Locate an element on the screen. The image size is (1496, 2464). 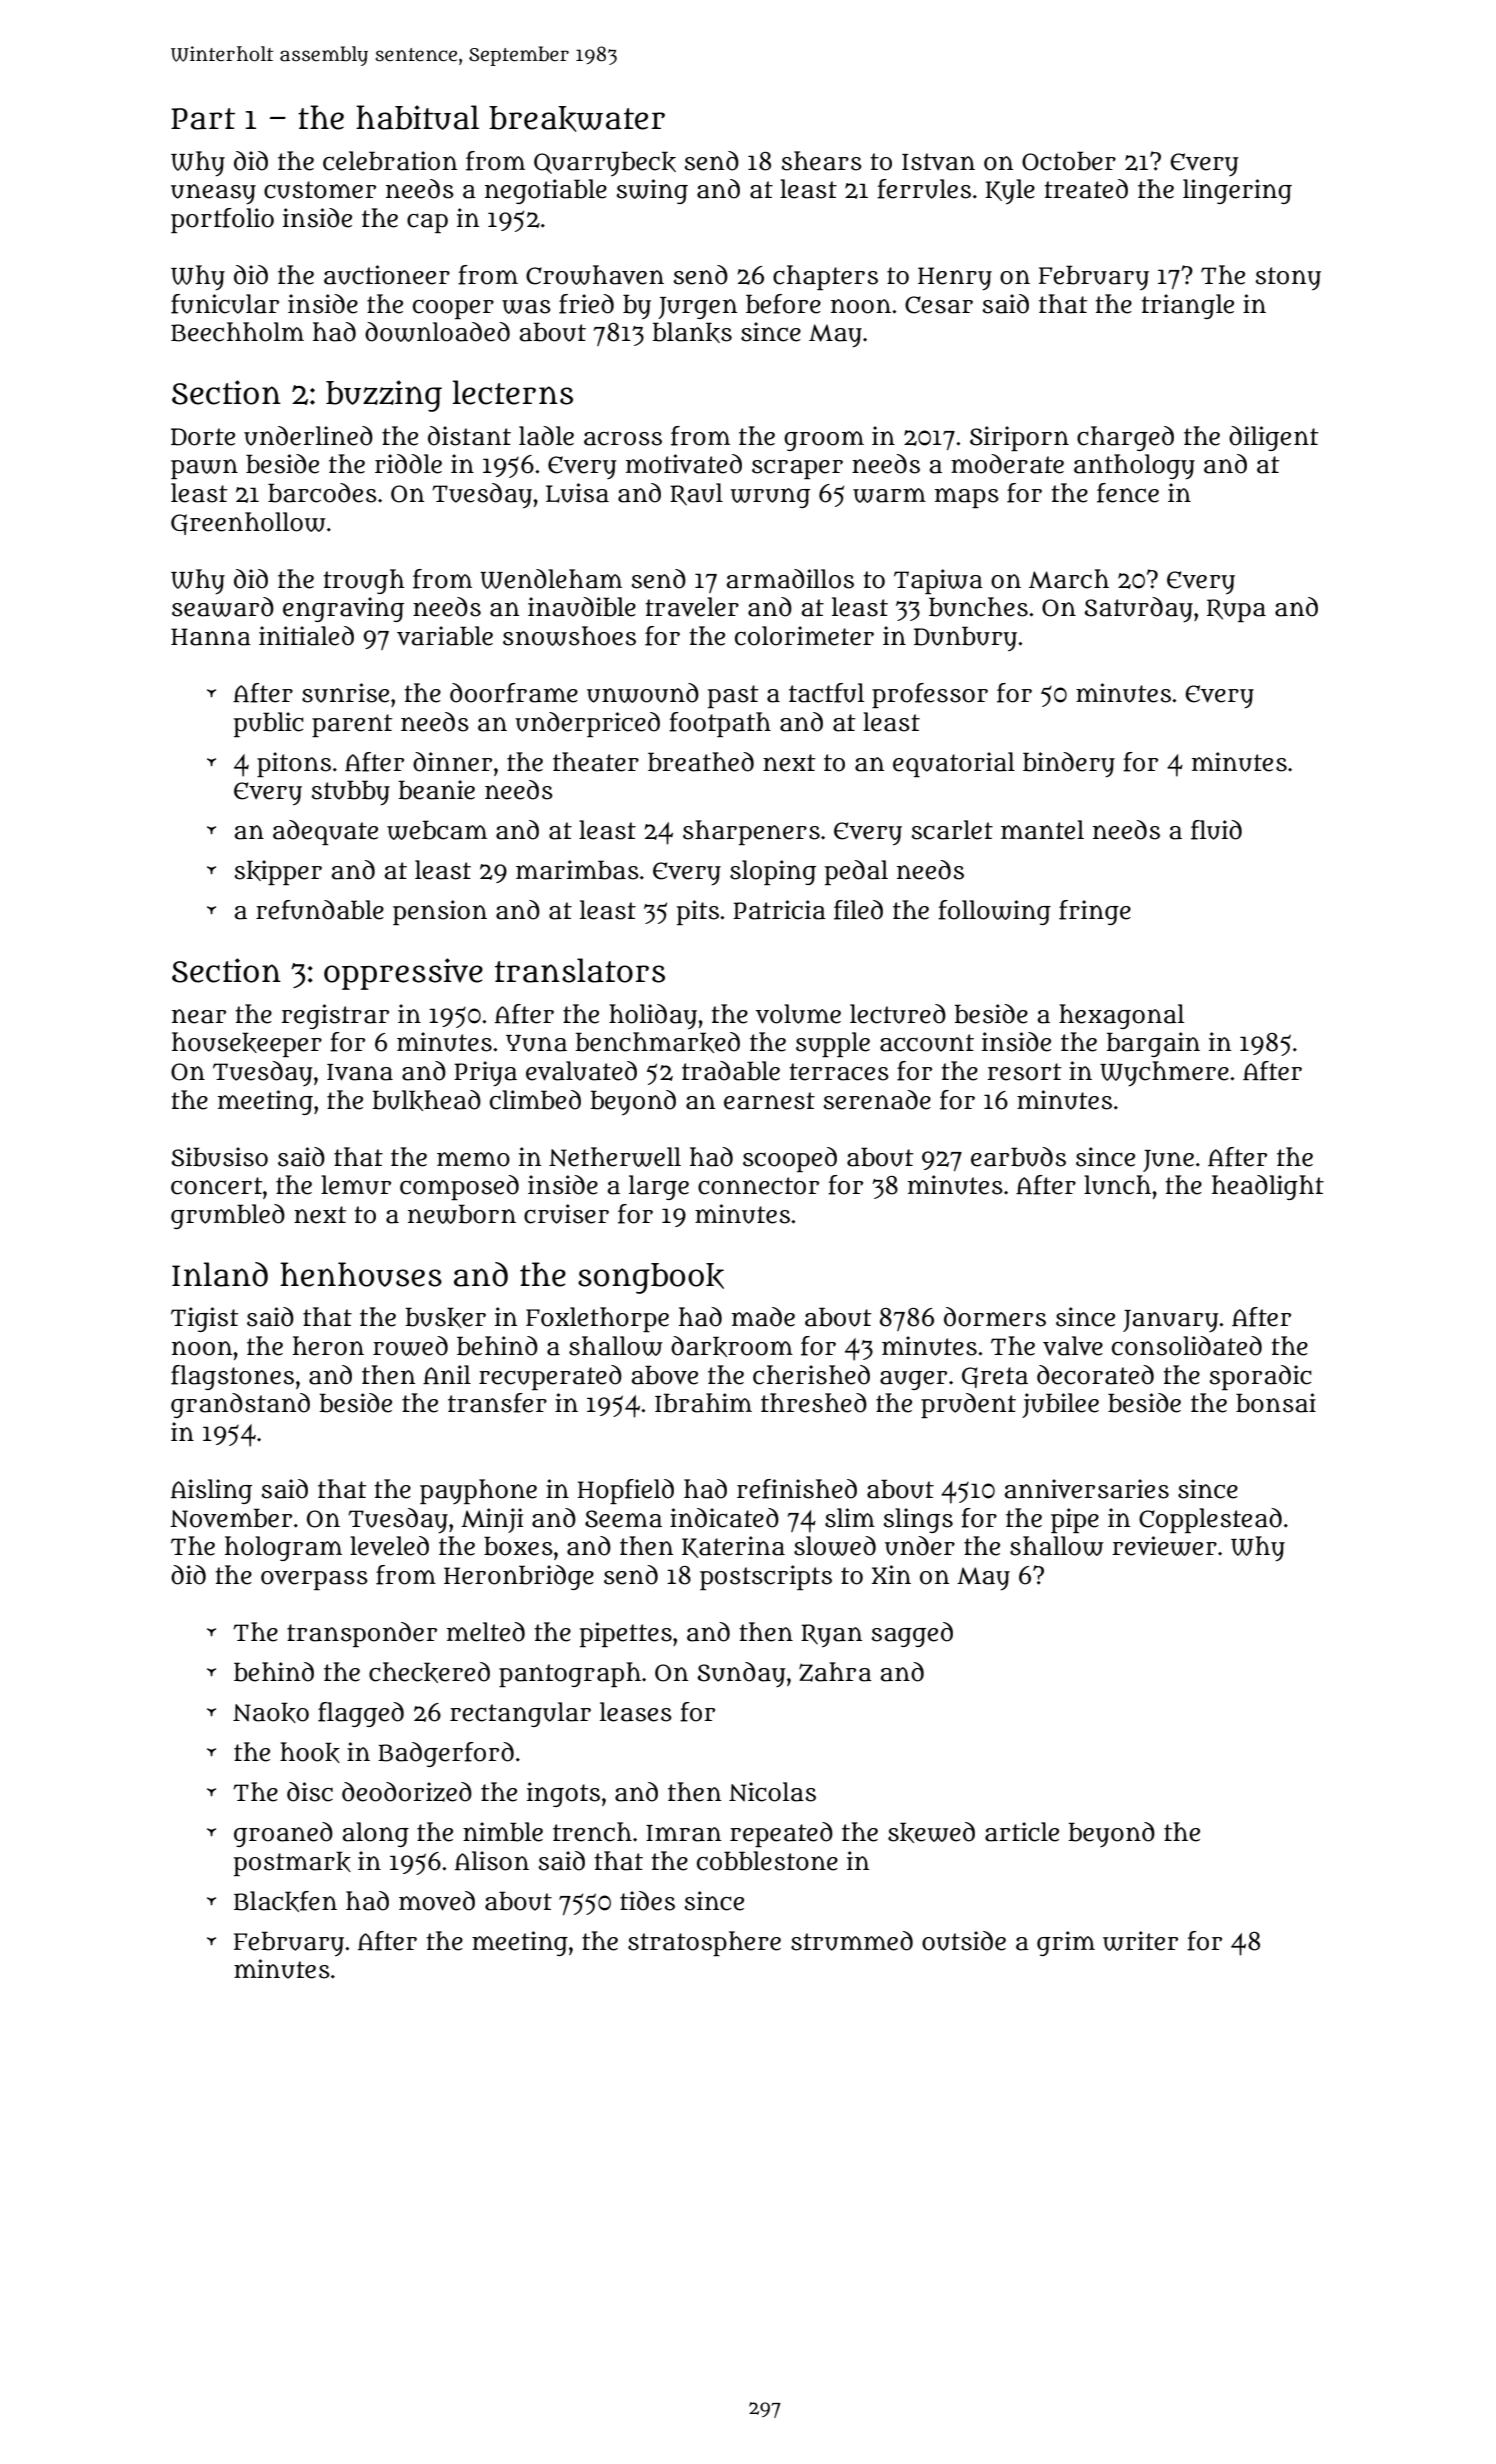
fluid is located at coordinates (1216, 830).
